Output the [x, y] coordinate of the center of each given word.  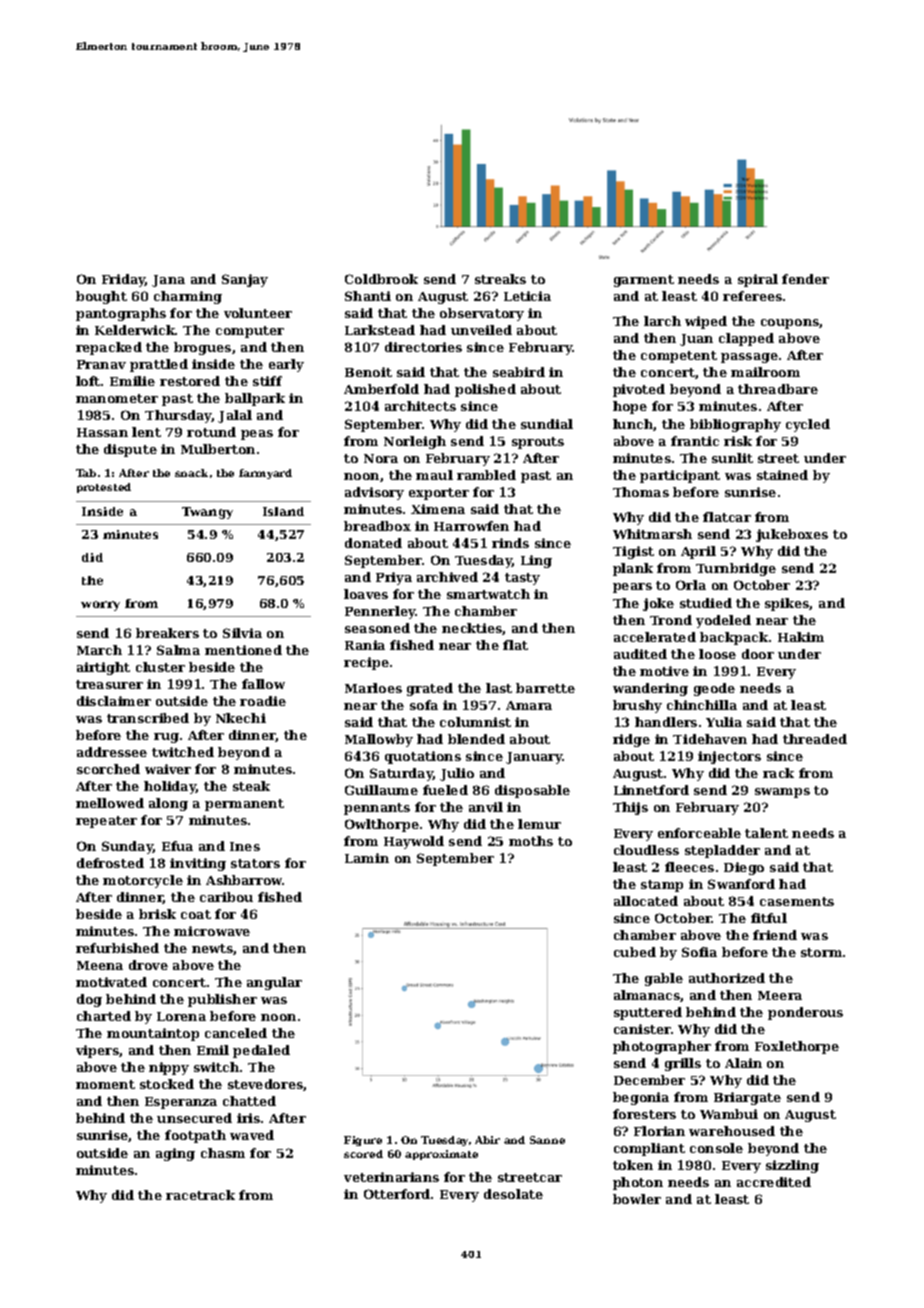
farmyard [265, 474]
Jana [168, 281]
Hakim [801, 637]
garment [644, 281]
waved [252, 1135]
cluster [160, 667]
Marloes [373, 688]
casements [797, 901]
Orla [691, 585]
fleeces [689, 867]
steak [251, 786]
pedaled [261, 1051]
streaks [500, 279]
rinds [510, 543]
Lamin [367, 858]
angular [274, 983]
